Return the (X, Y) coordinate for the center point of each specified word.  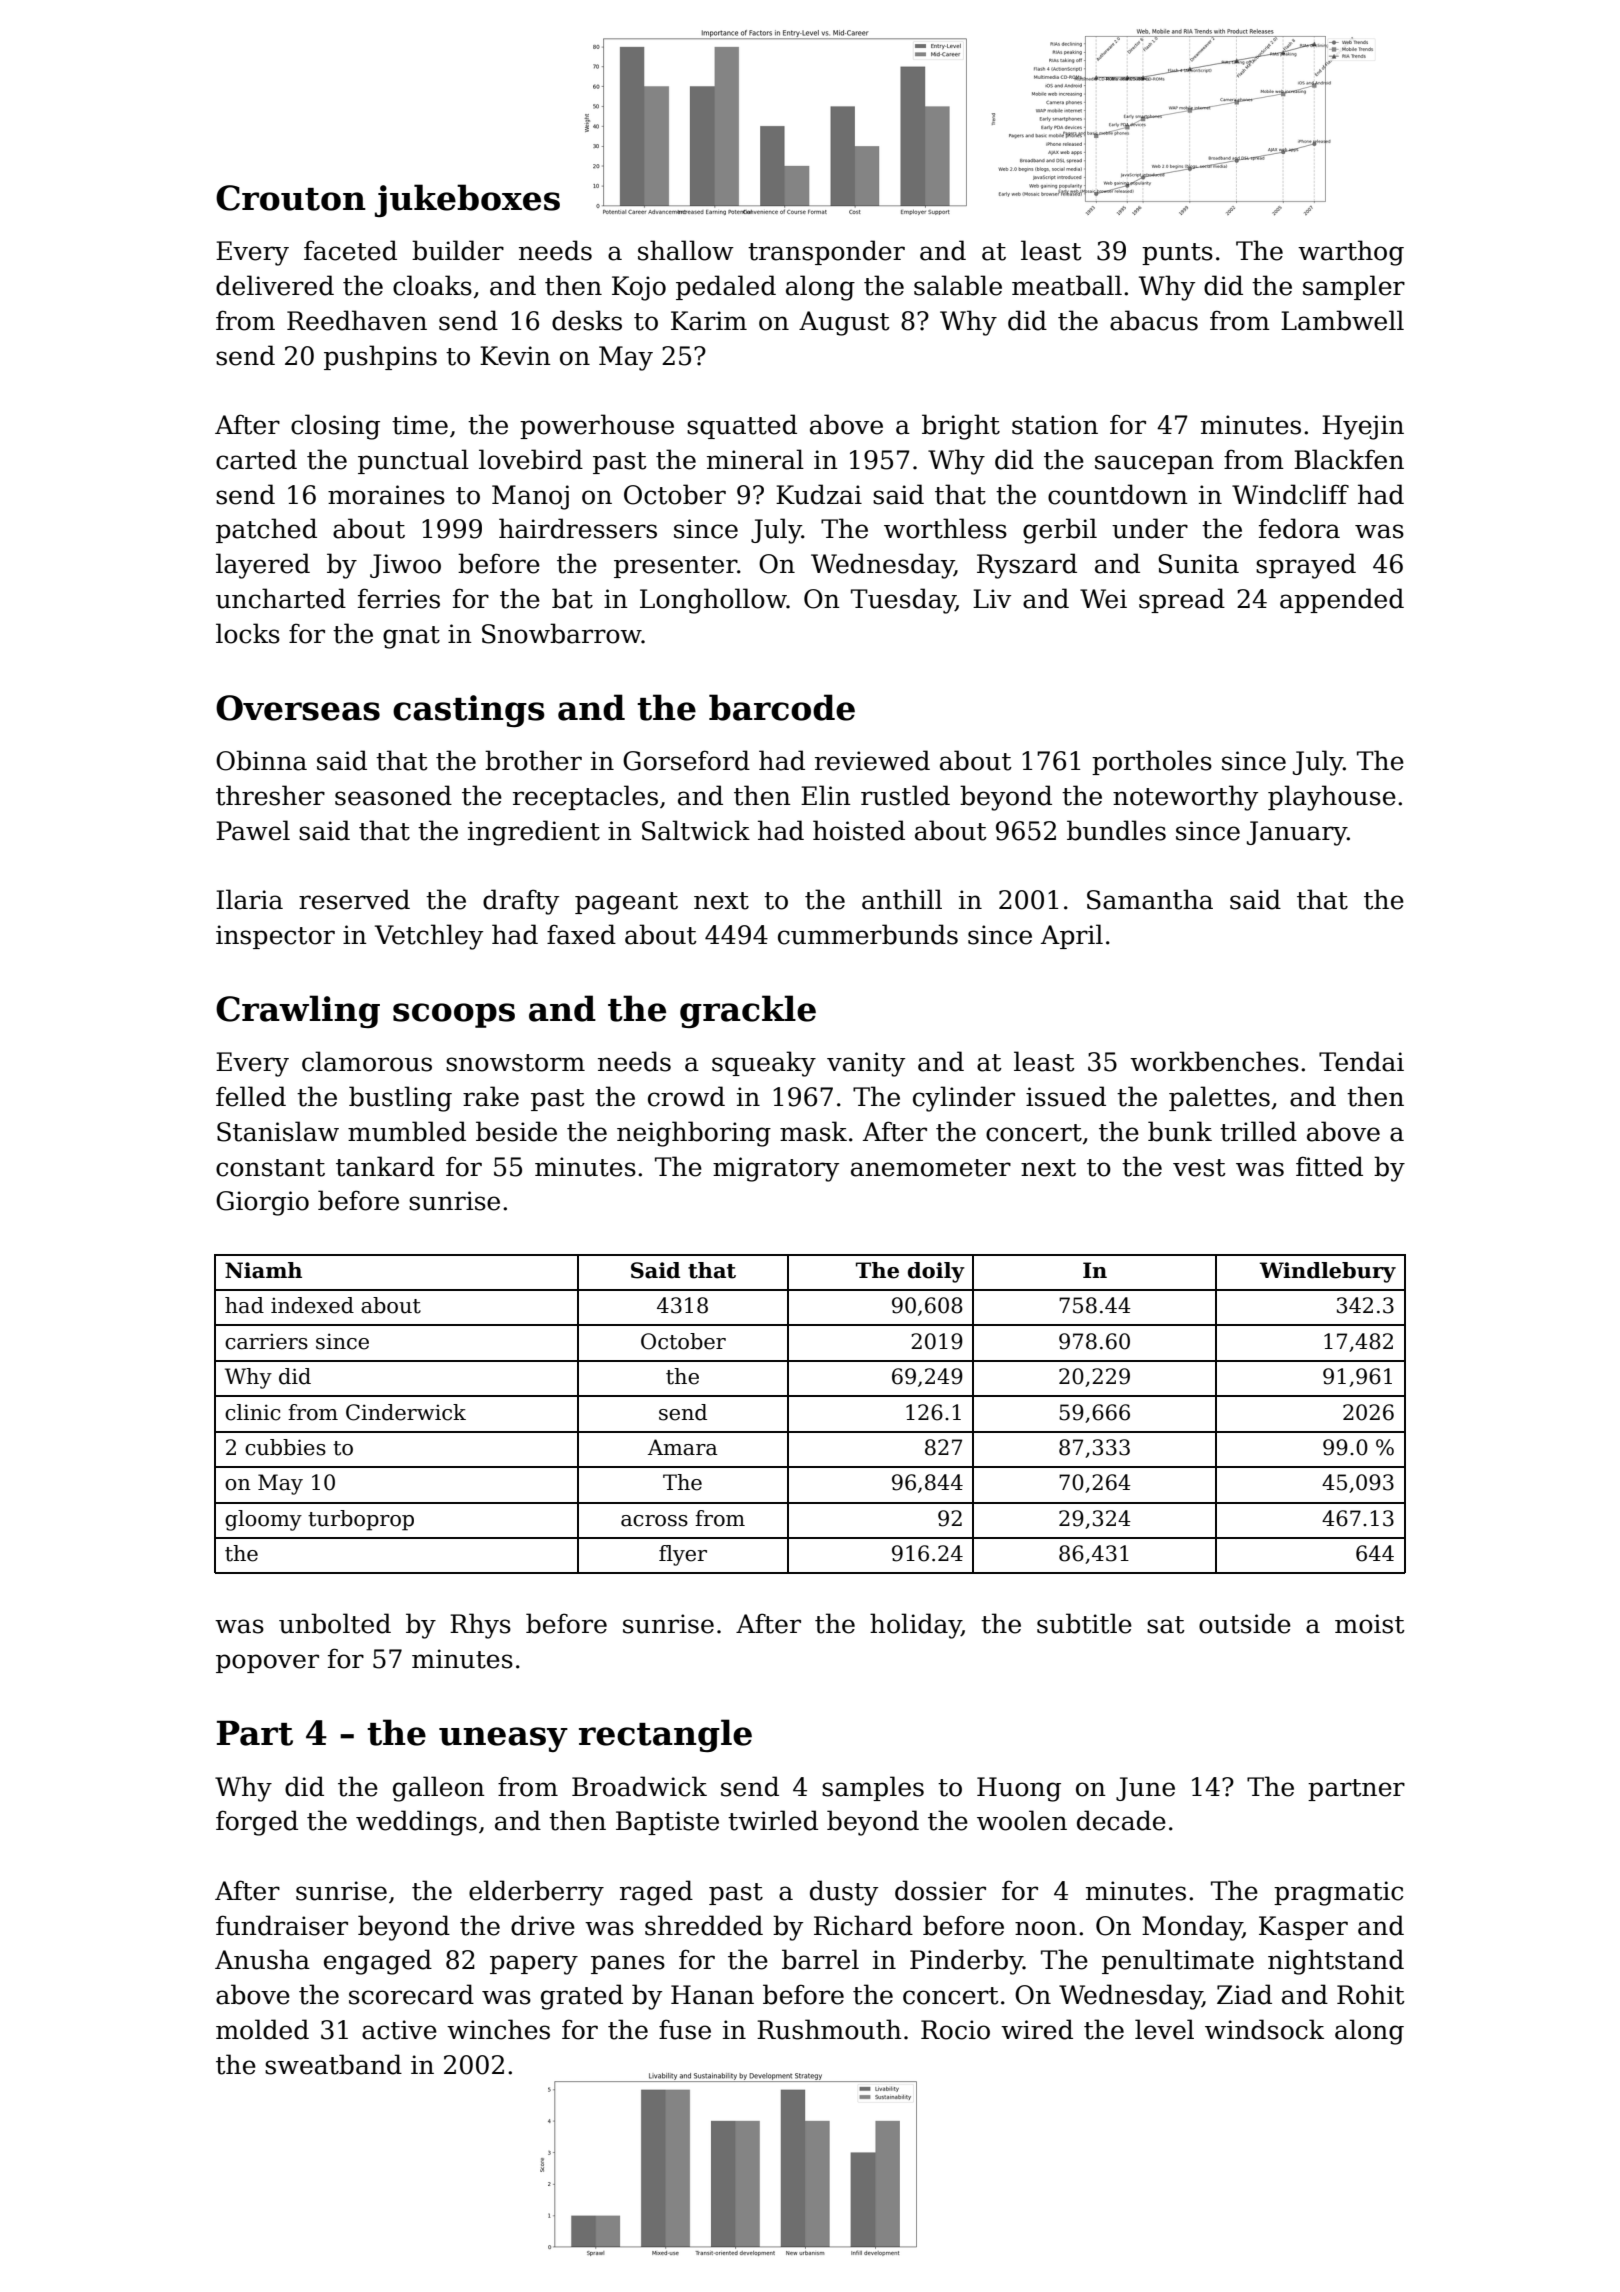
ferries (399, 598)
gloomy (263, 1520)
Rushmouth (829, 2029)
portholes (1152, 762)
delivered (275, 285)
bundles (1116, 830)
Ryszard (1027, 566)
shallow (686, 250)
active (399, 2030)
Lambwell (1342, 320)
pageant (626, 903)
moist (1370, 1624)
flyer (683, 1555)
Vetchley (429, 937)
